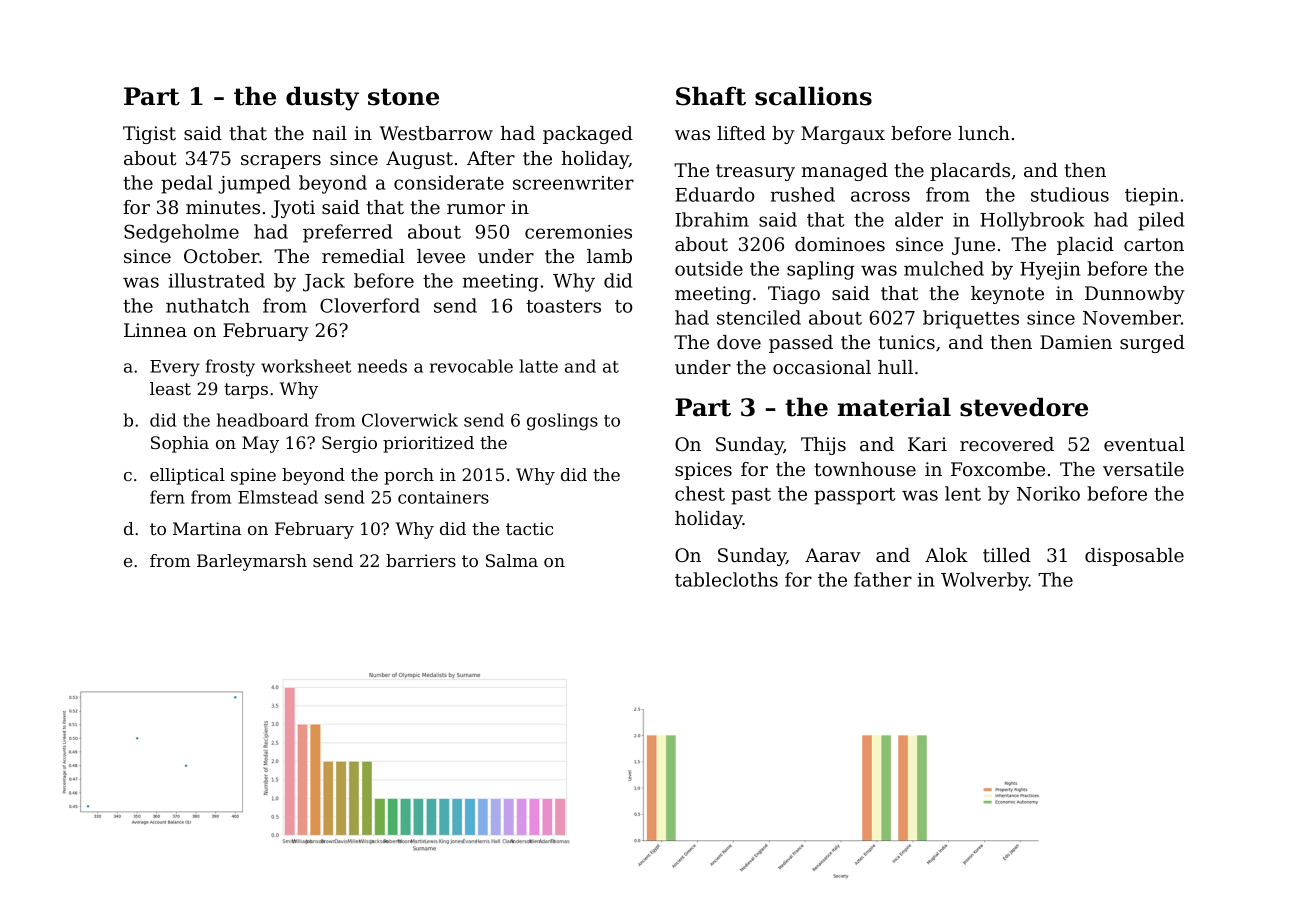 This image has width=1308, height=924. What do you see at coordinates (149, 135) in the image?
I see `Tigist` at bounding box center [149, 135].
